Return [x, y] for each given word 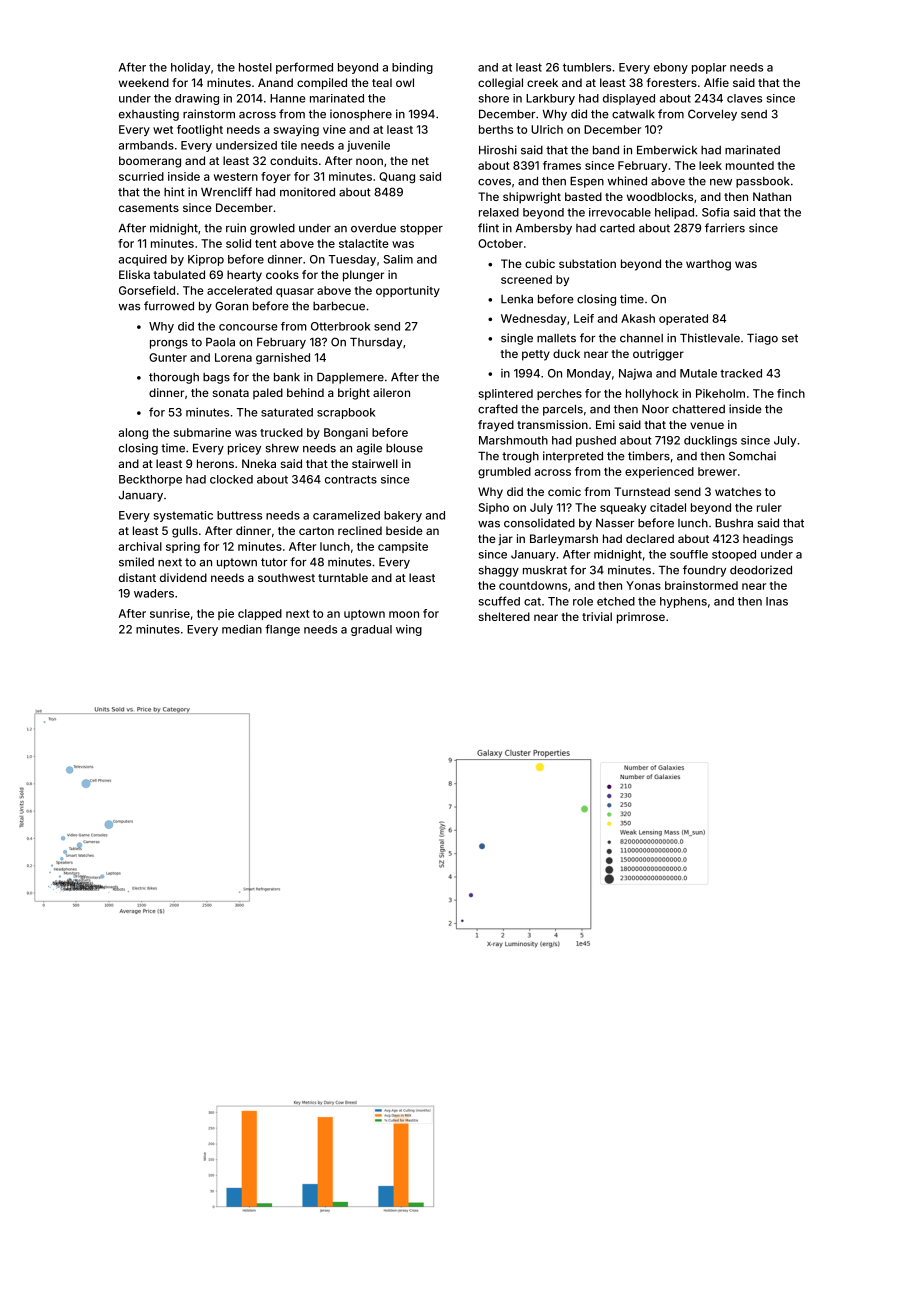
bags [216, 378]
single [517, 339]
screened [526, 279]
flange [282, 630]
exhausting [149, 115]
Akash [638, 318]
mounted [750, 165]
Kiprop [206, 260]
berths [496, 129]
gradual [371, 630]
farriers [725, 228]
